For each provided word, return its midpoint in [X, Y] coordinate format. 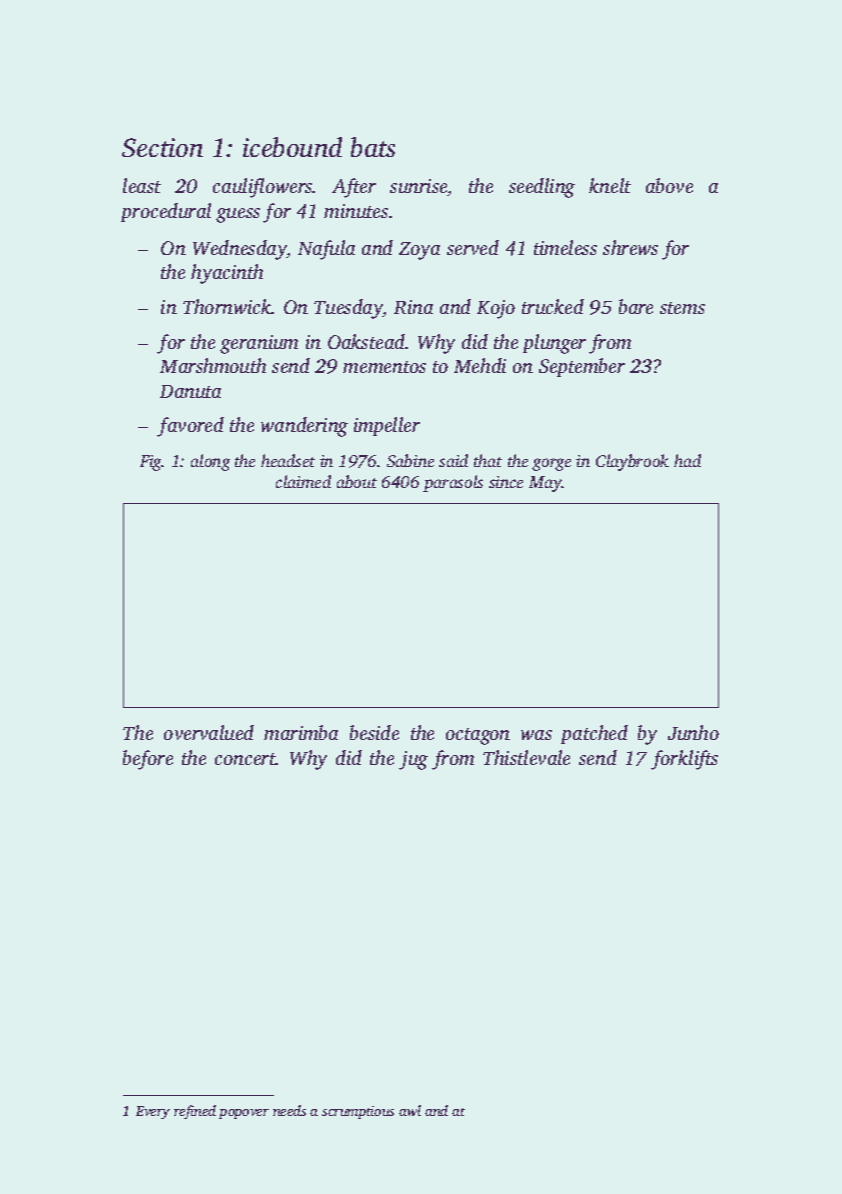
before [148, 760]
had [687, 460]
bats [373, 147]
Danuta [190, 391]
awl [410, 1110]
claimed [303, 481]
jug [413, 760]
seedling [542, 188]
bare [636, 306]
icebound [292, 147]
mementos [384, 367]
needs [289, 1110]
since [506, 482]
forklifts [684, 760]
